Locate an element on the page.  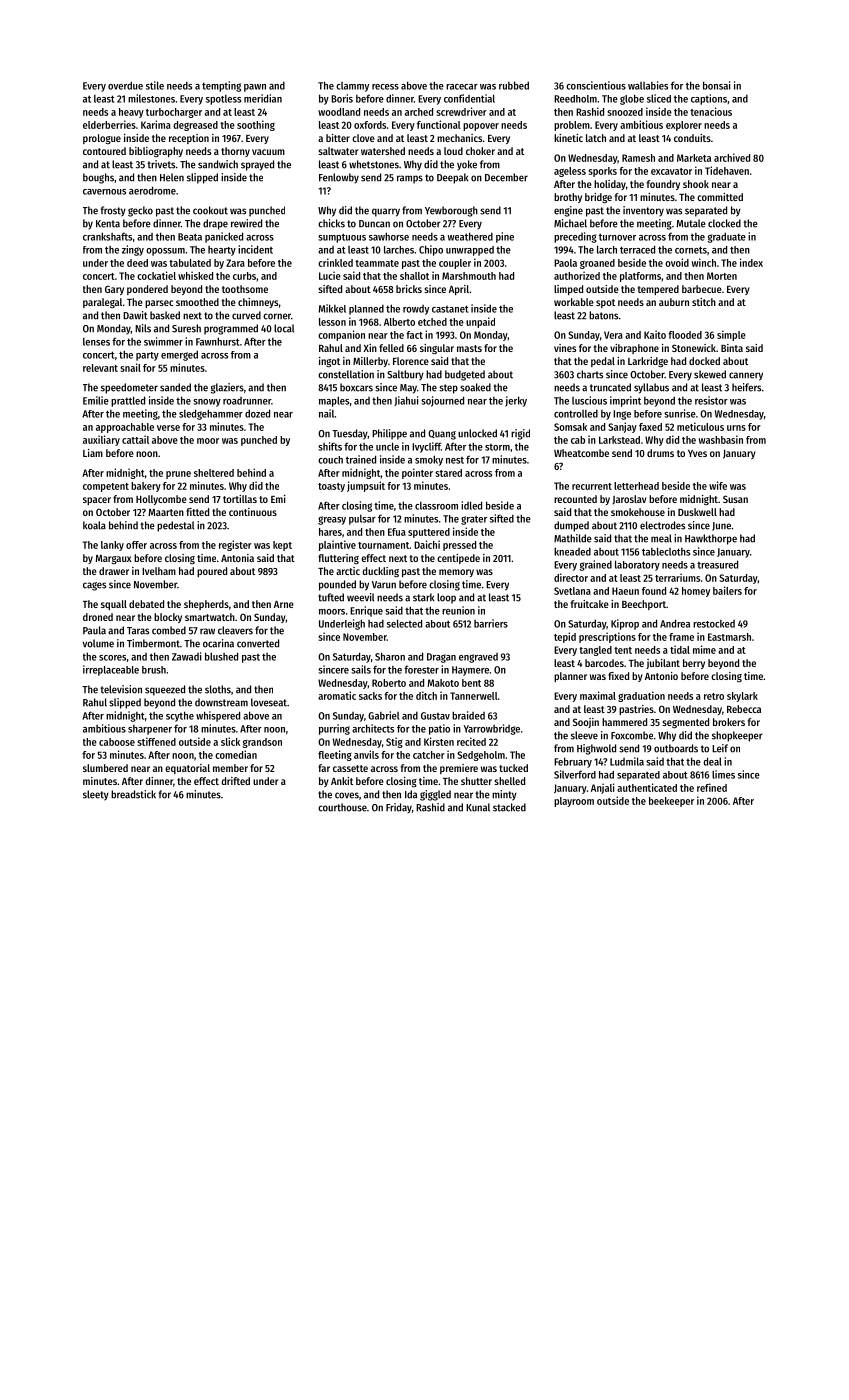
sleety is located at coordinates (96, 795).
